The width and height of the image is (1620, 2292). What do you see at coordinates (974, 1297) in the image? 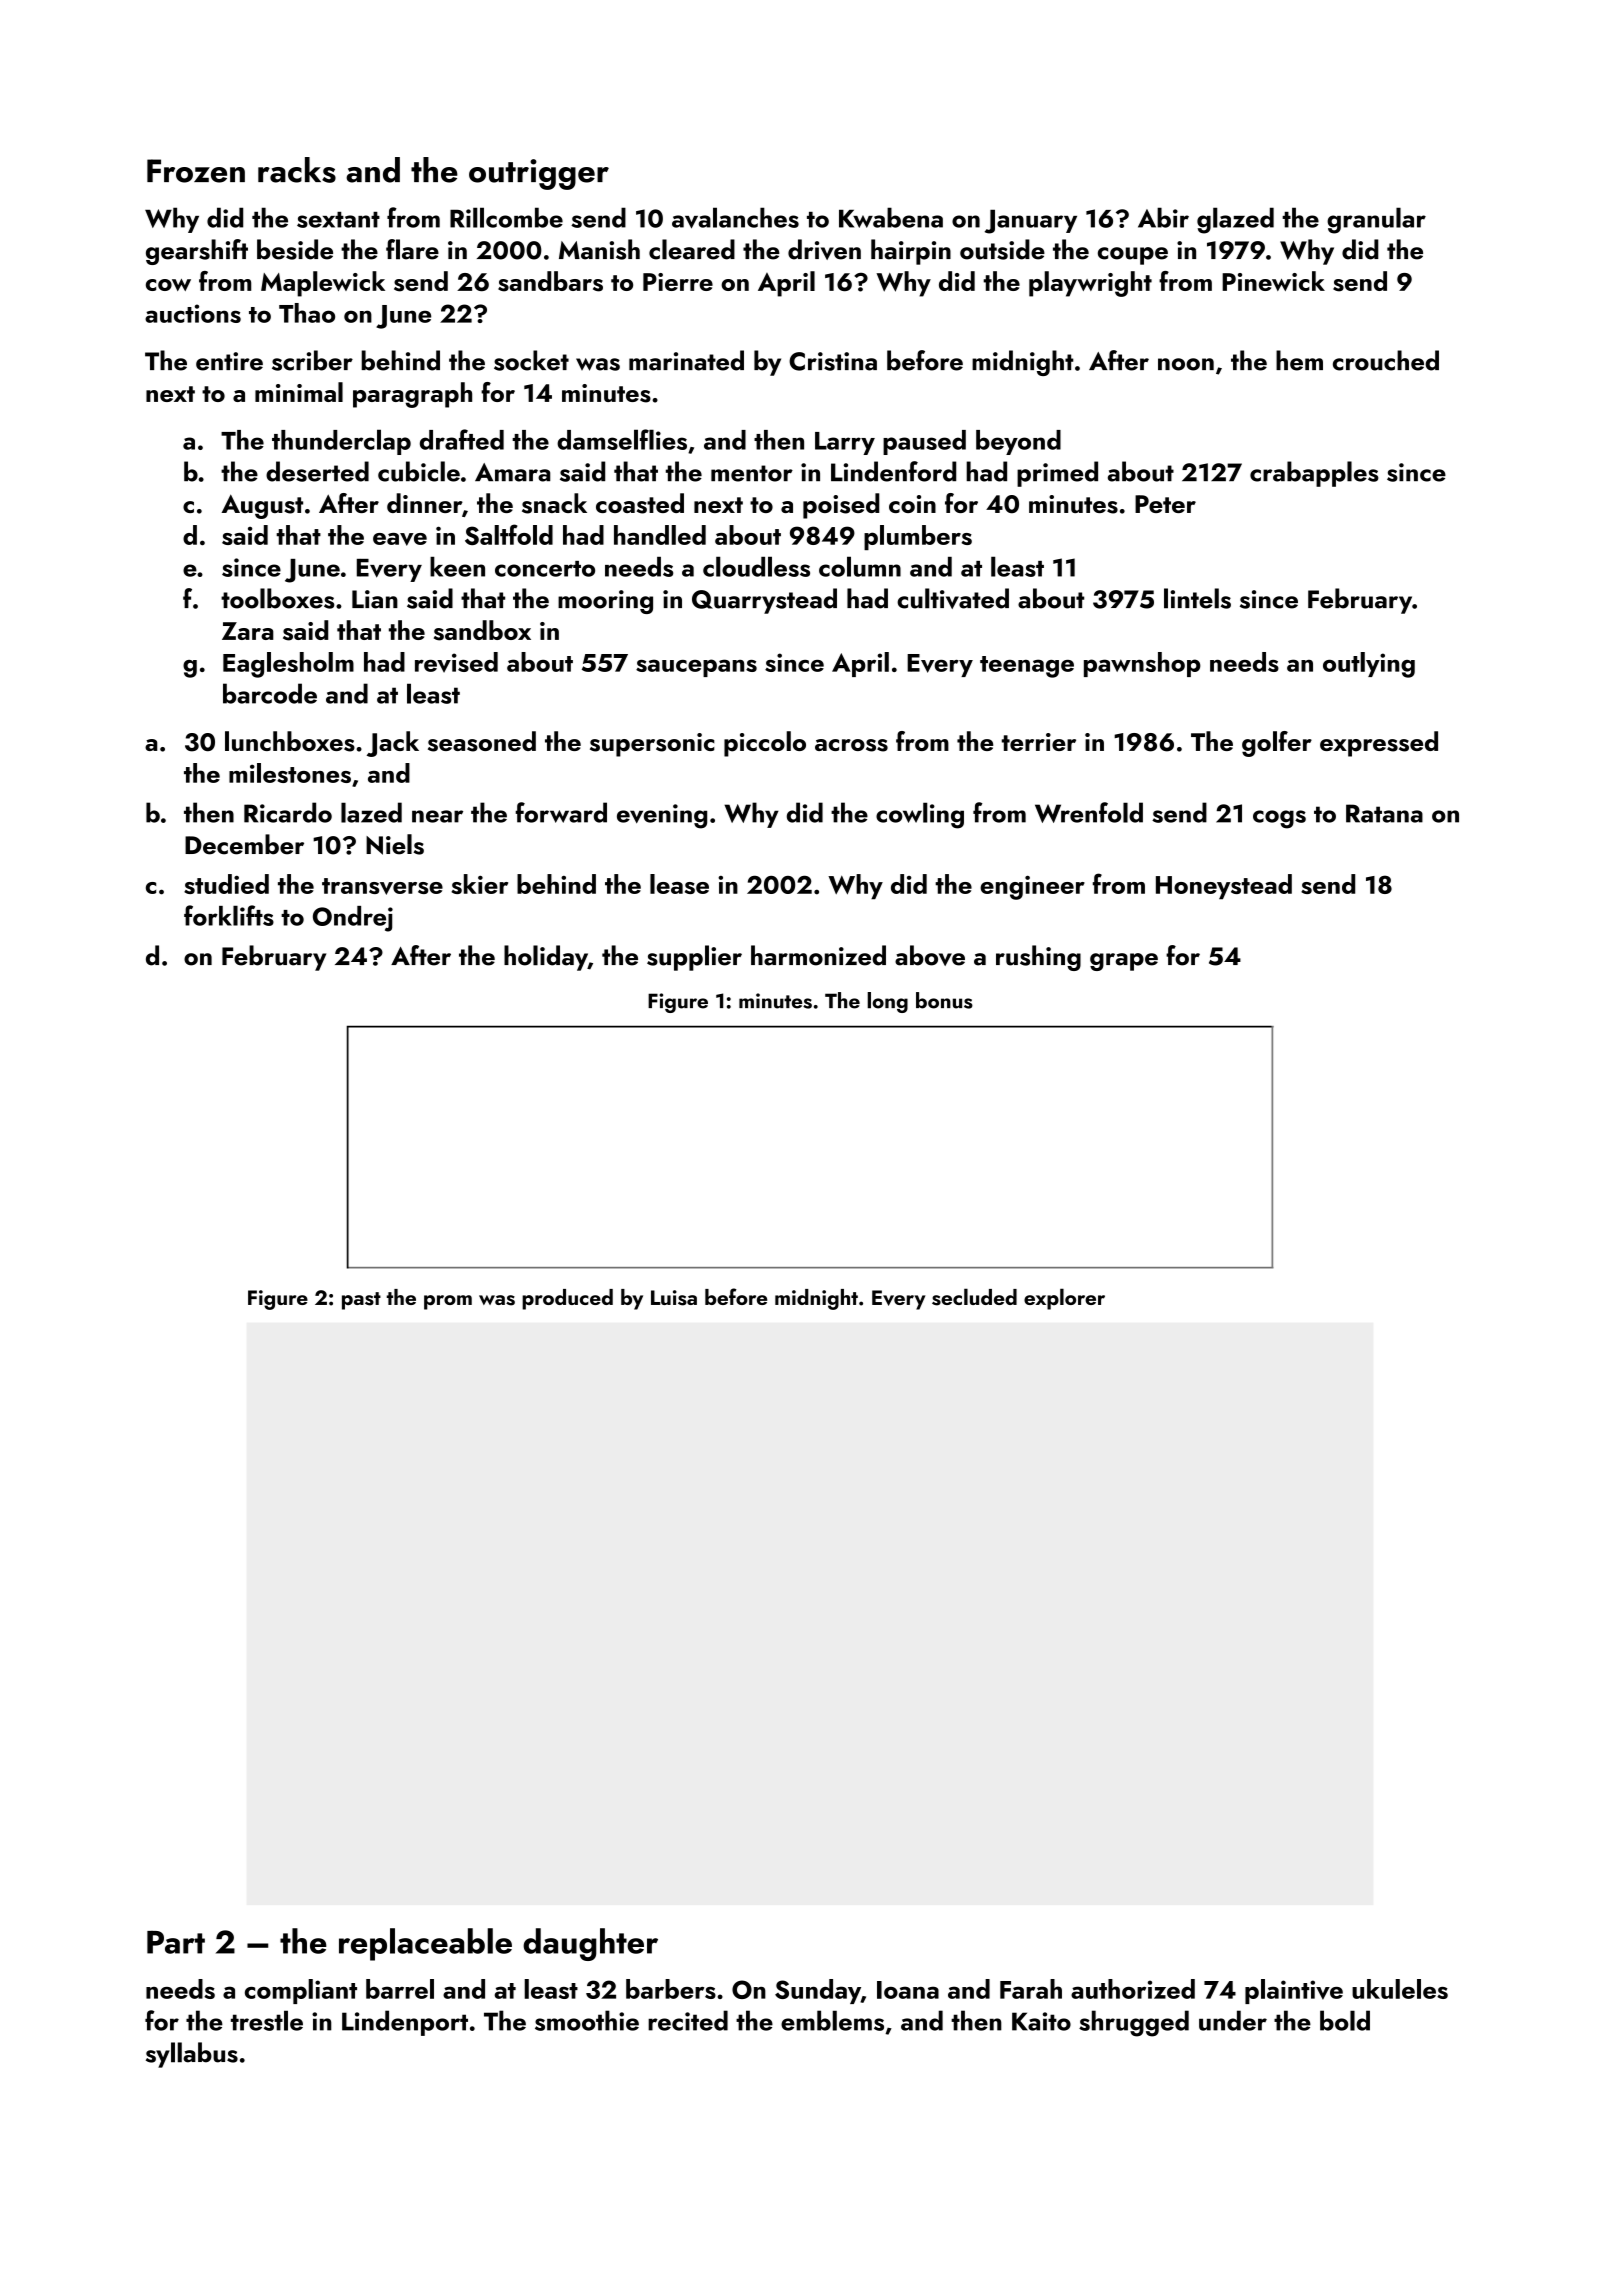
I see `secluded` at bounding box center [974, 1297].
